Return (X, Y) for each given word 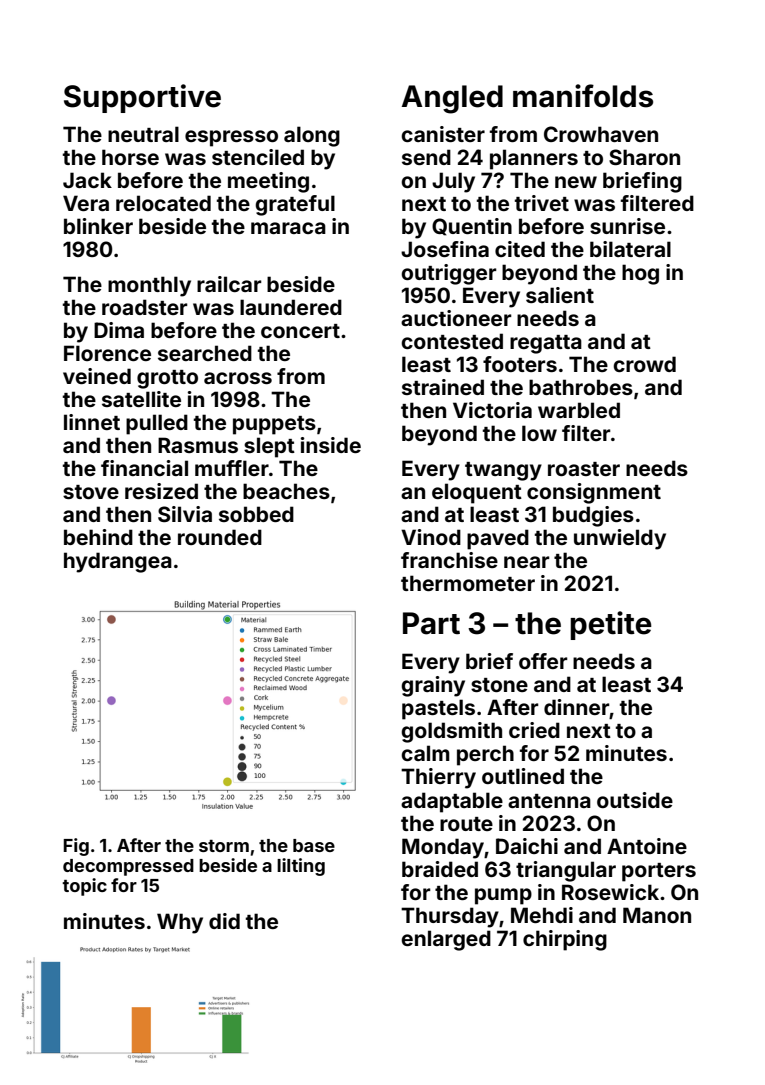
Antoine (647, 846)
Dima (119, 330)
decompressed (128, 867)
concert (300, 331)
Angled (452, 99)
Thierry (438, 778)
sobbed (256, 514)
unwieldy (620, 539)
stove (91, 492)
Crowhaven (601, 134)
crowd (644, 364)
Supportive (142, 98)
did (224, 921)
